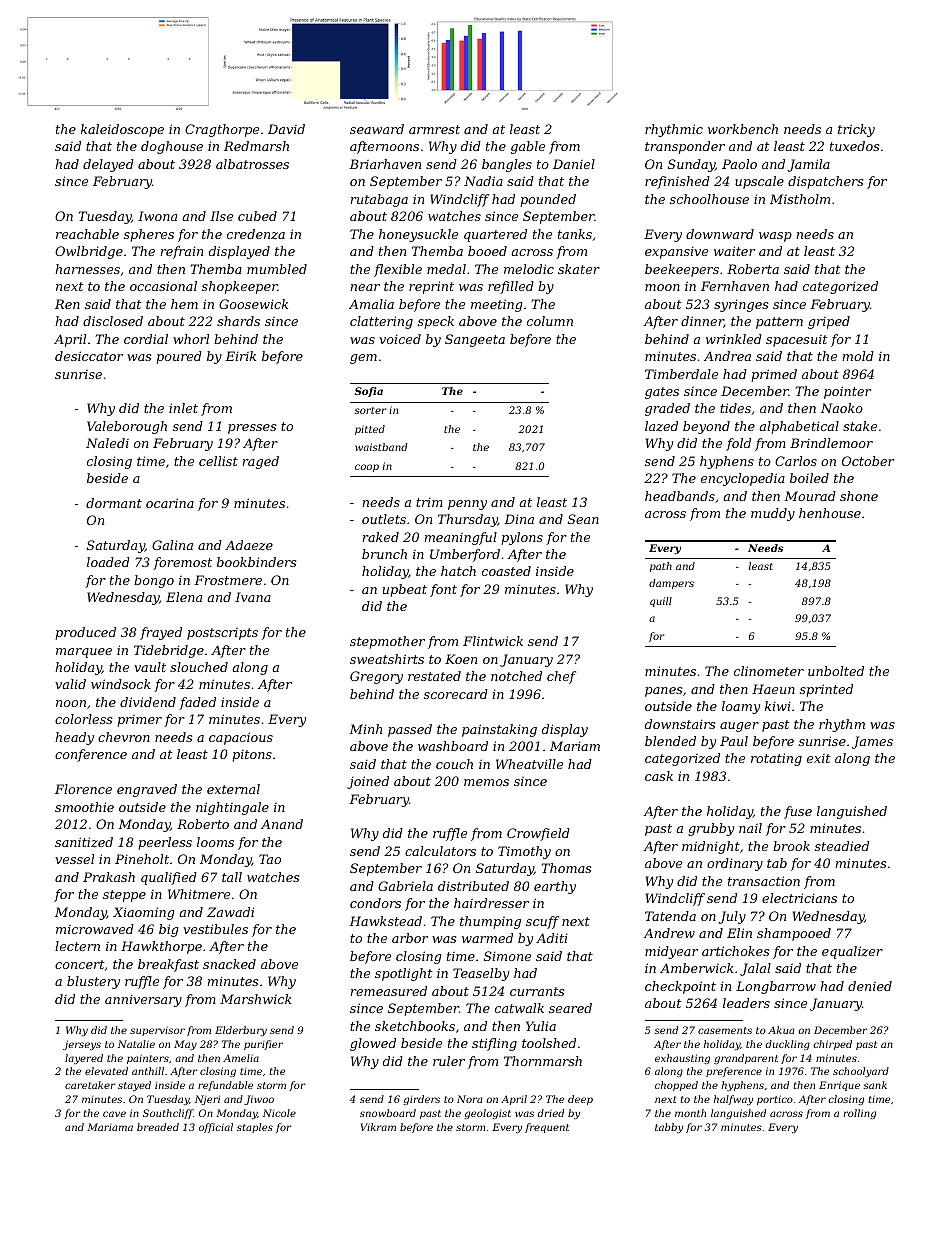 Image resolution: width=952 pixels, height=1233 pixels. I want to click on Minh, so click(365, 729).
